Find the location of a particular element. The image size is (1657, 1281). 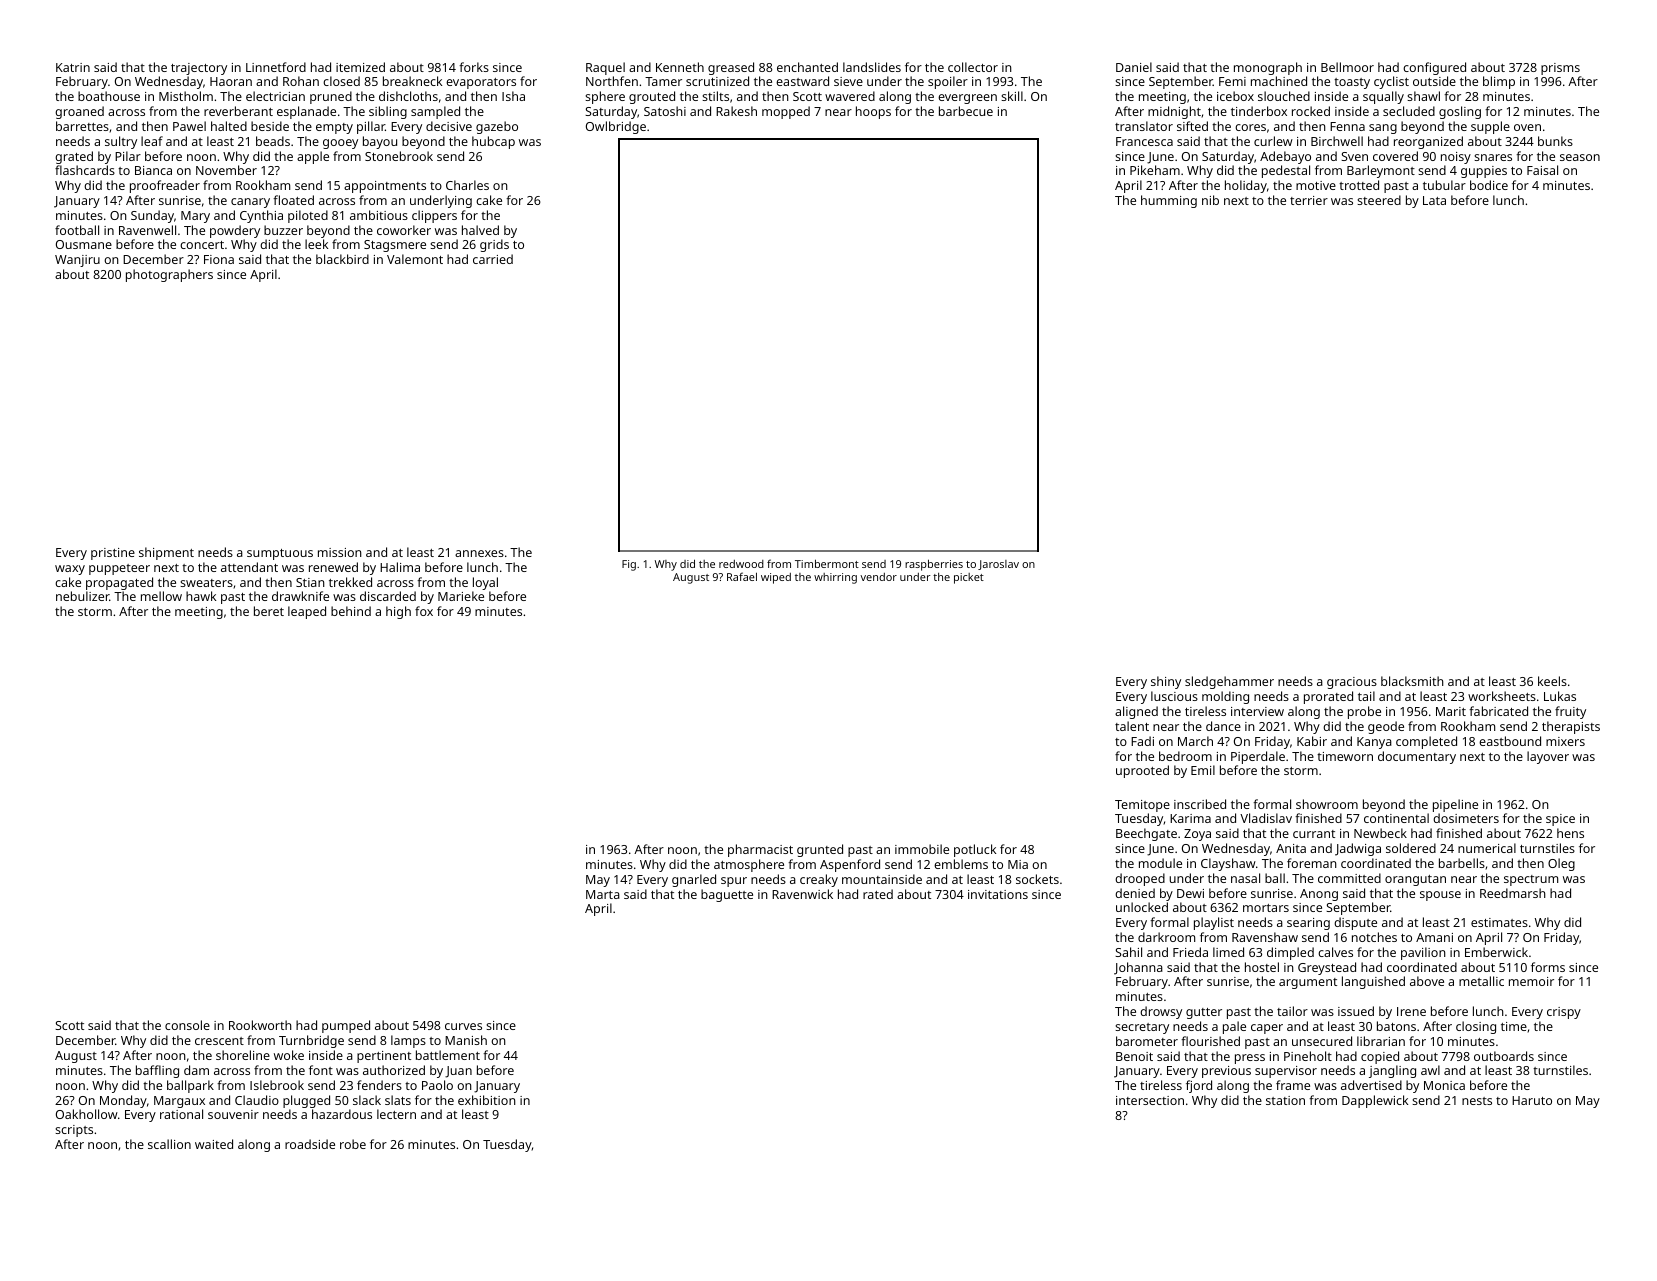

intersection is located at coordinates (1150, 1100).
